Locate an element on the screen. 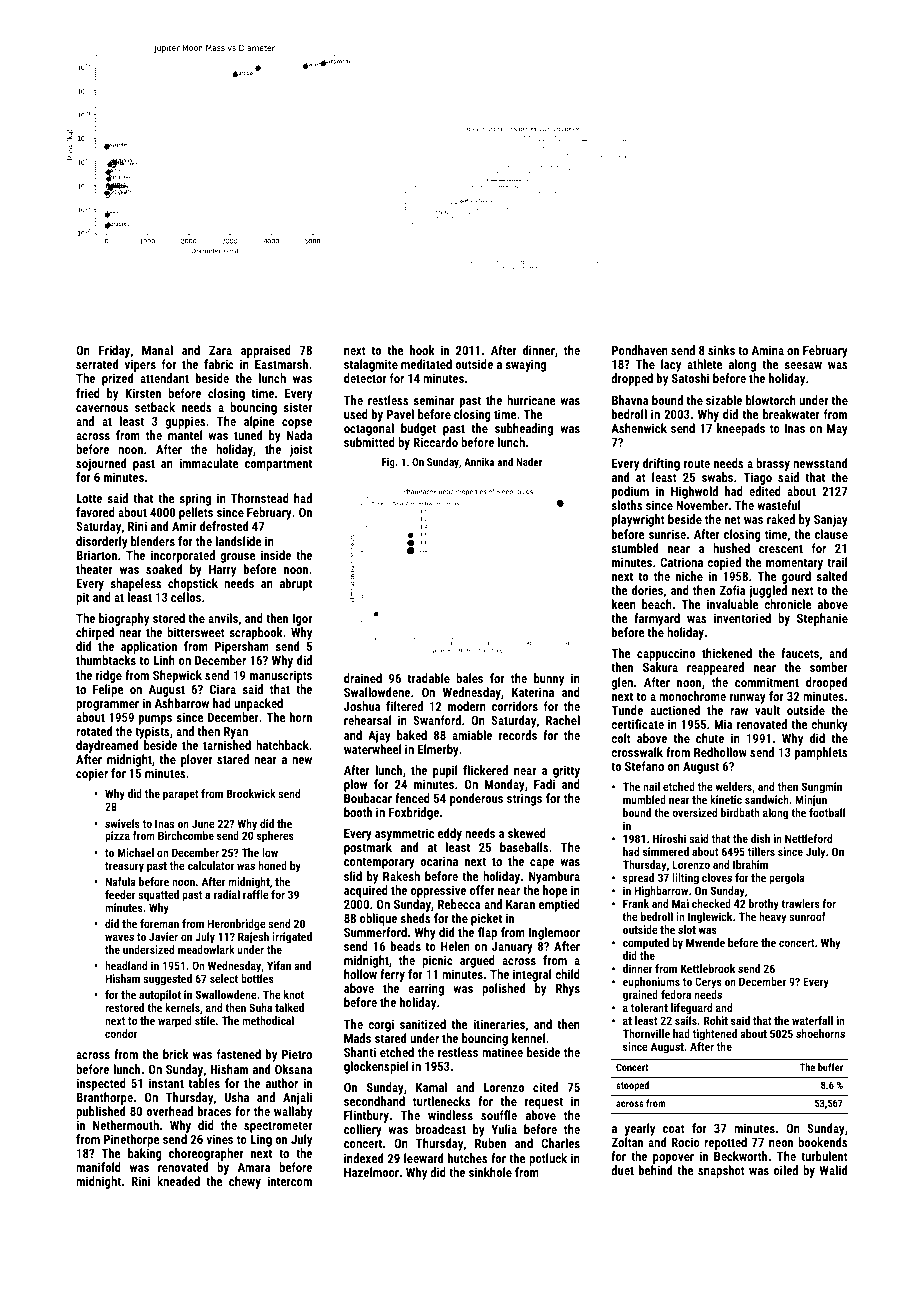 The height and width of the screenshot is (1308, 924). Nader is located at coordinates (529, 462).
